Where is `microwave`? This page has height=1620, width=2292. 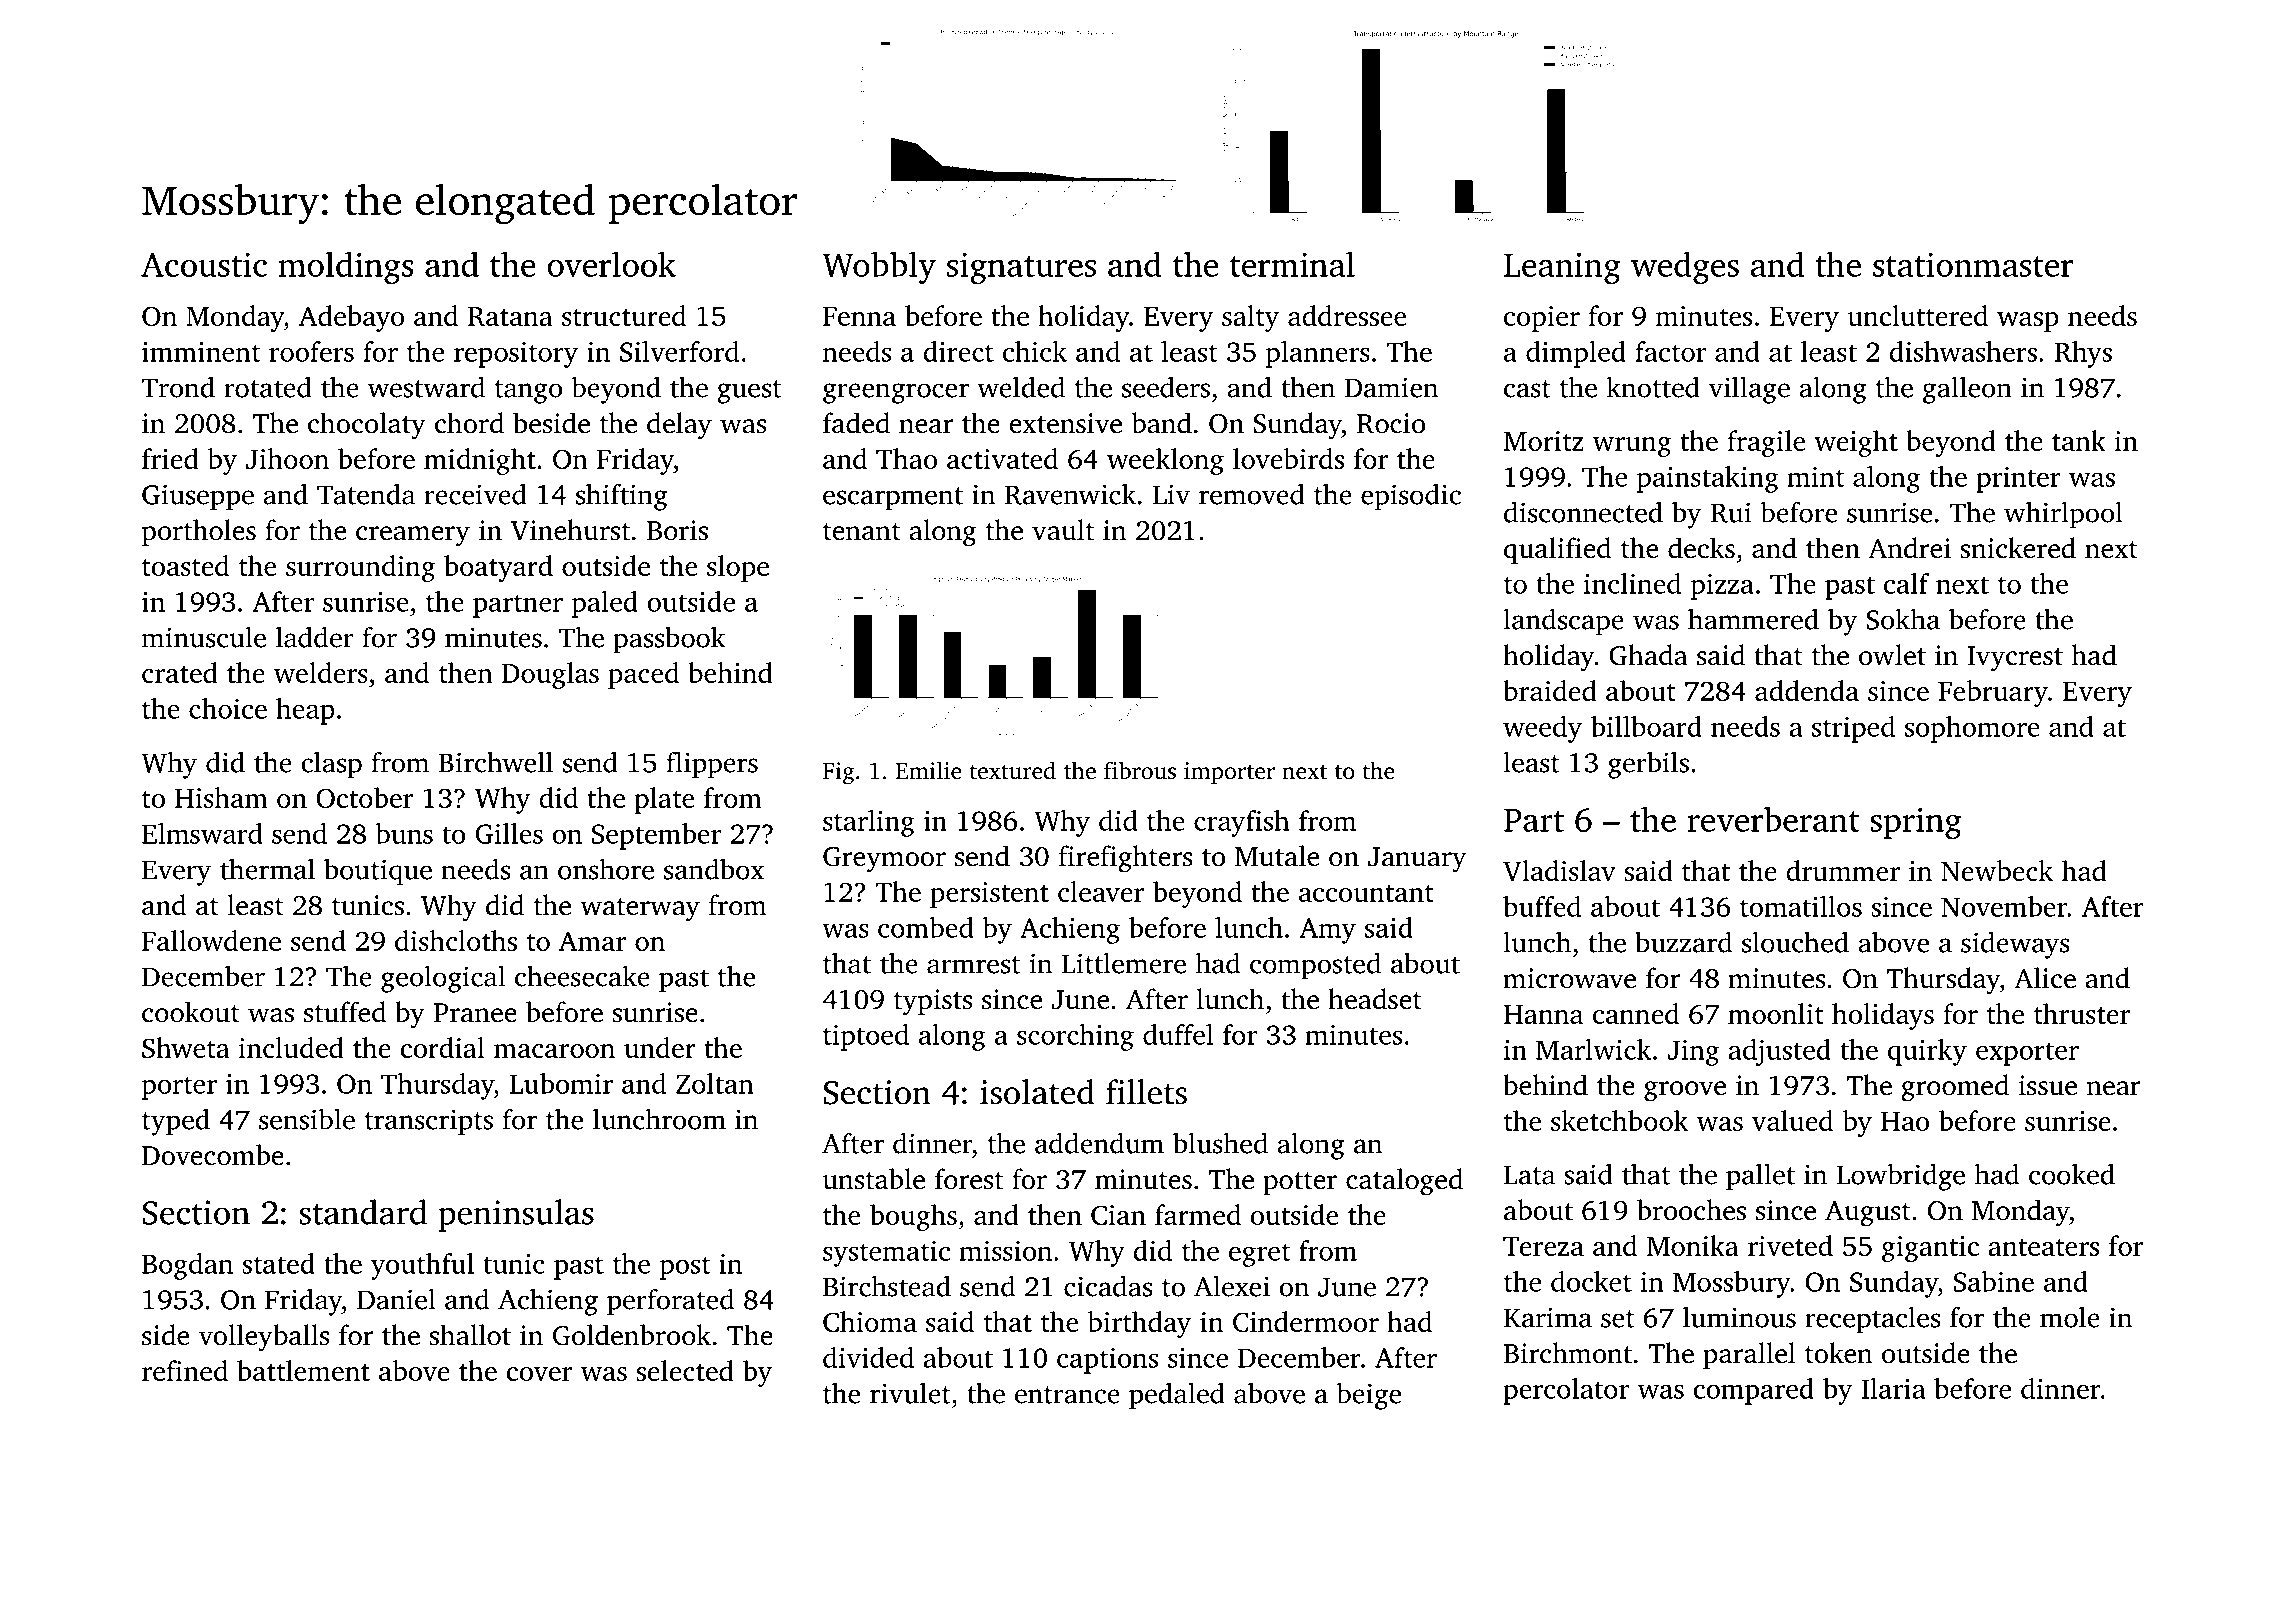
microwave is located at coordinates (1569, 978).
